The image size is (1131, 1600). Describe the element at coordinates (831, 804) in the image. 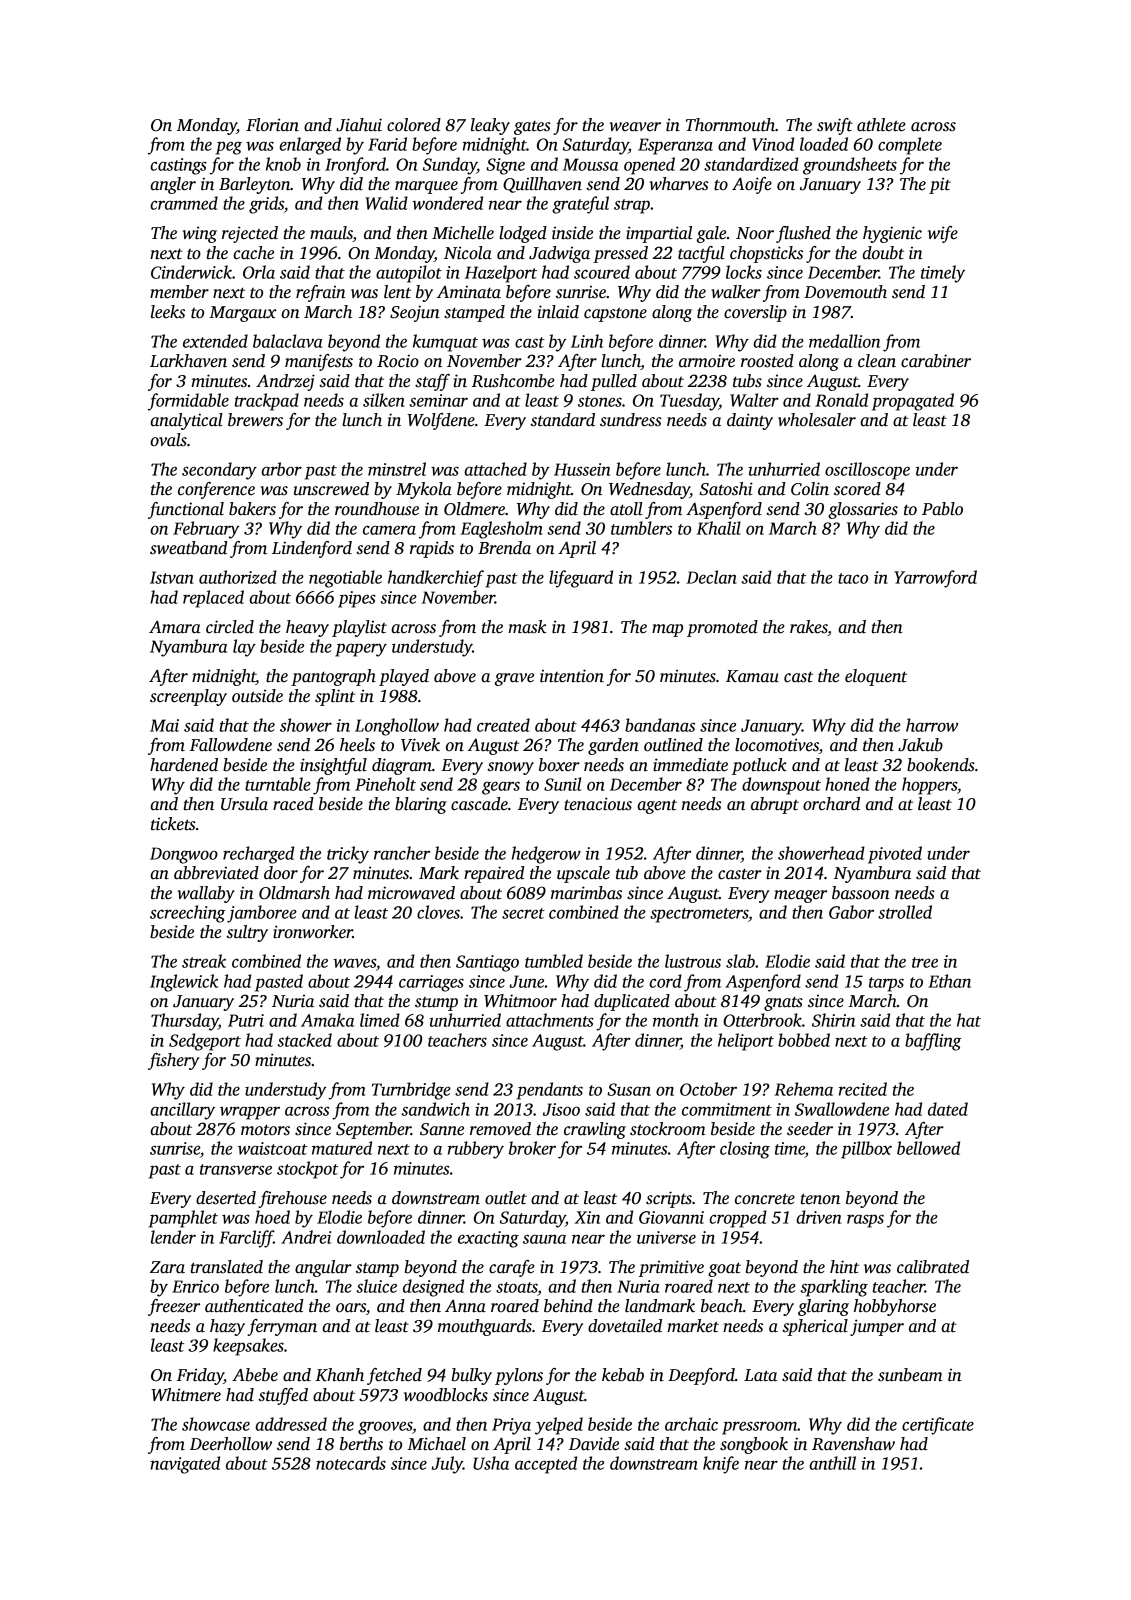

I see `orchard` at that location.
